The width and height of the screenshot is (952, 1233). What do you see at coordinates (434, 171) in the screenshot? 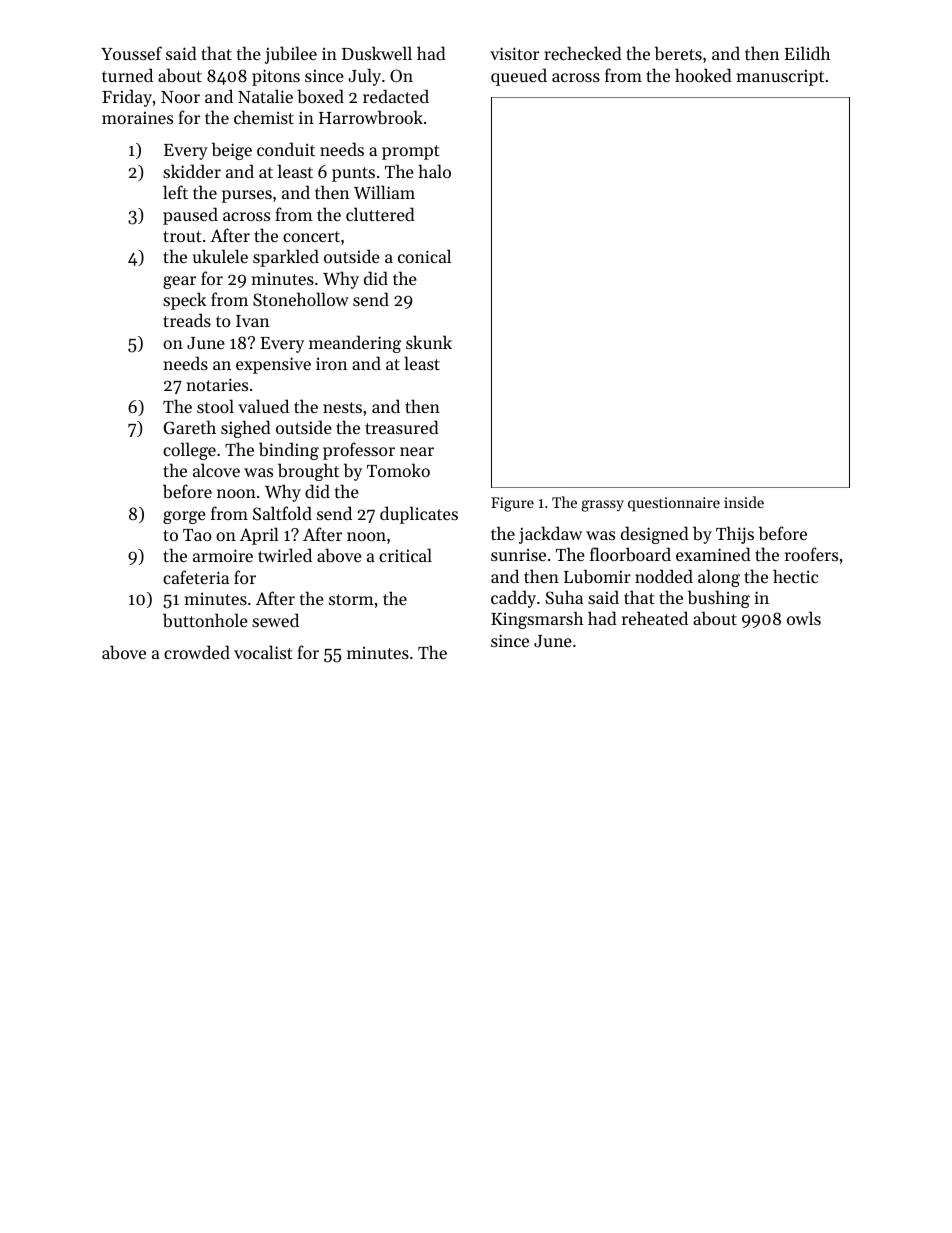
I see `halo` at bounding box center [434, 171].
